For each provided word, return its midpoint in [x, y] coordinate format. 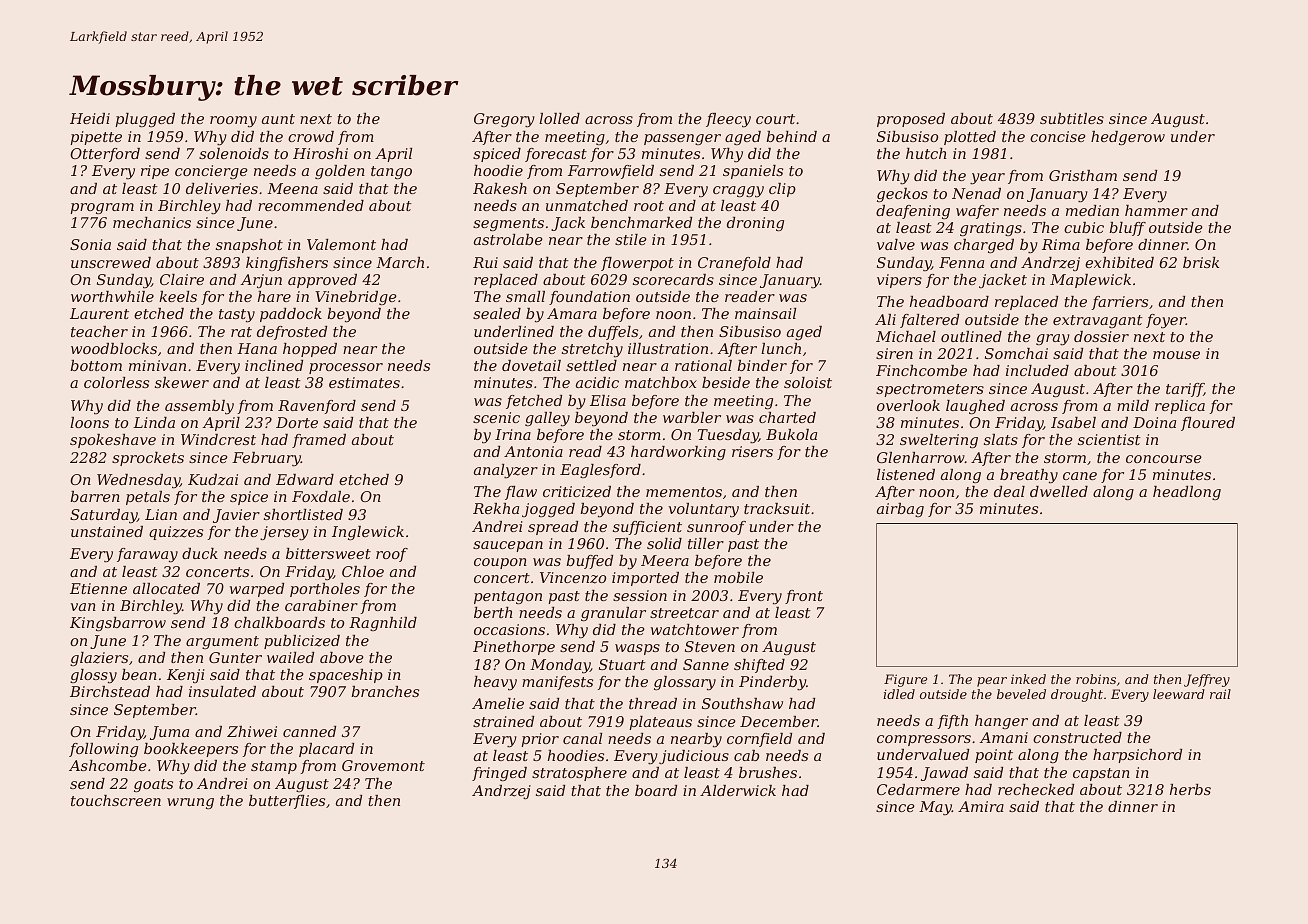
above [342, 657]
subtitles [1072, 118]
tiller [706, 543]
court [775, 119]
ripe [155, 172]
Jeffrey [1207, 680]
